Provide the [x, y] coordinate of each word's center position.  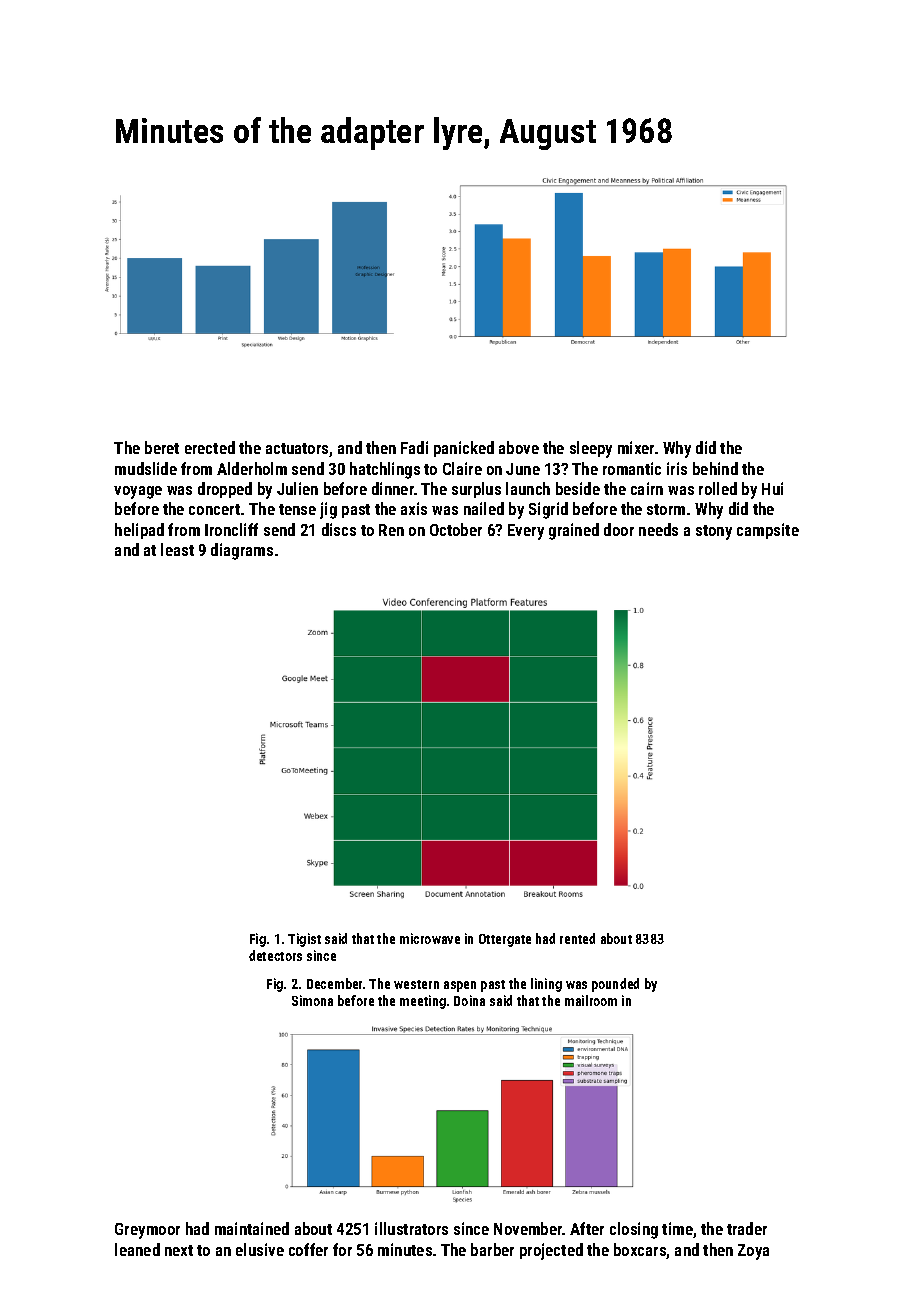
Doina [469, 1000]
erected [210, 447]
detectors [275, 955]
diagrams [242, 551]
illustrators [411, 1228]
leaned [137, 1249]
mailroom [591, 1000]
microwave [430, 938]
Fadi [414, 447]
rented [577, 938]
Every [526, 532]
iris [677, 468]
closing [634, 1230]
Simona [312, 1000]
